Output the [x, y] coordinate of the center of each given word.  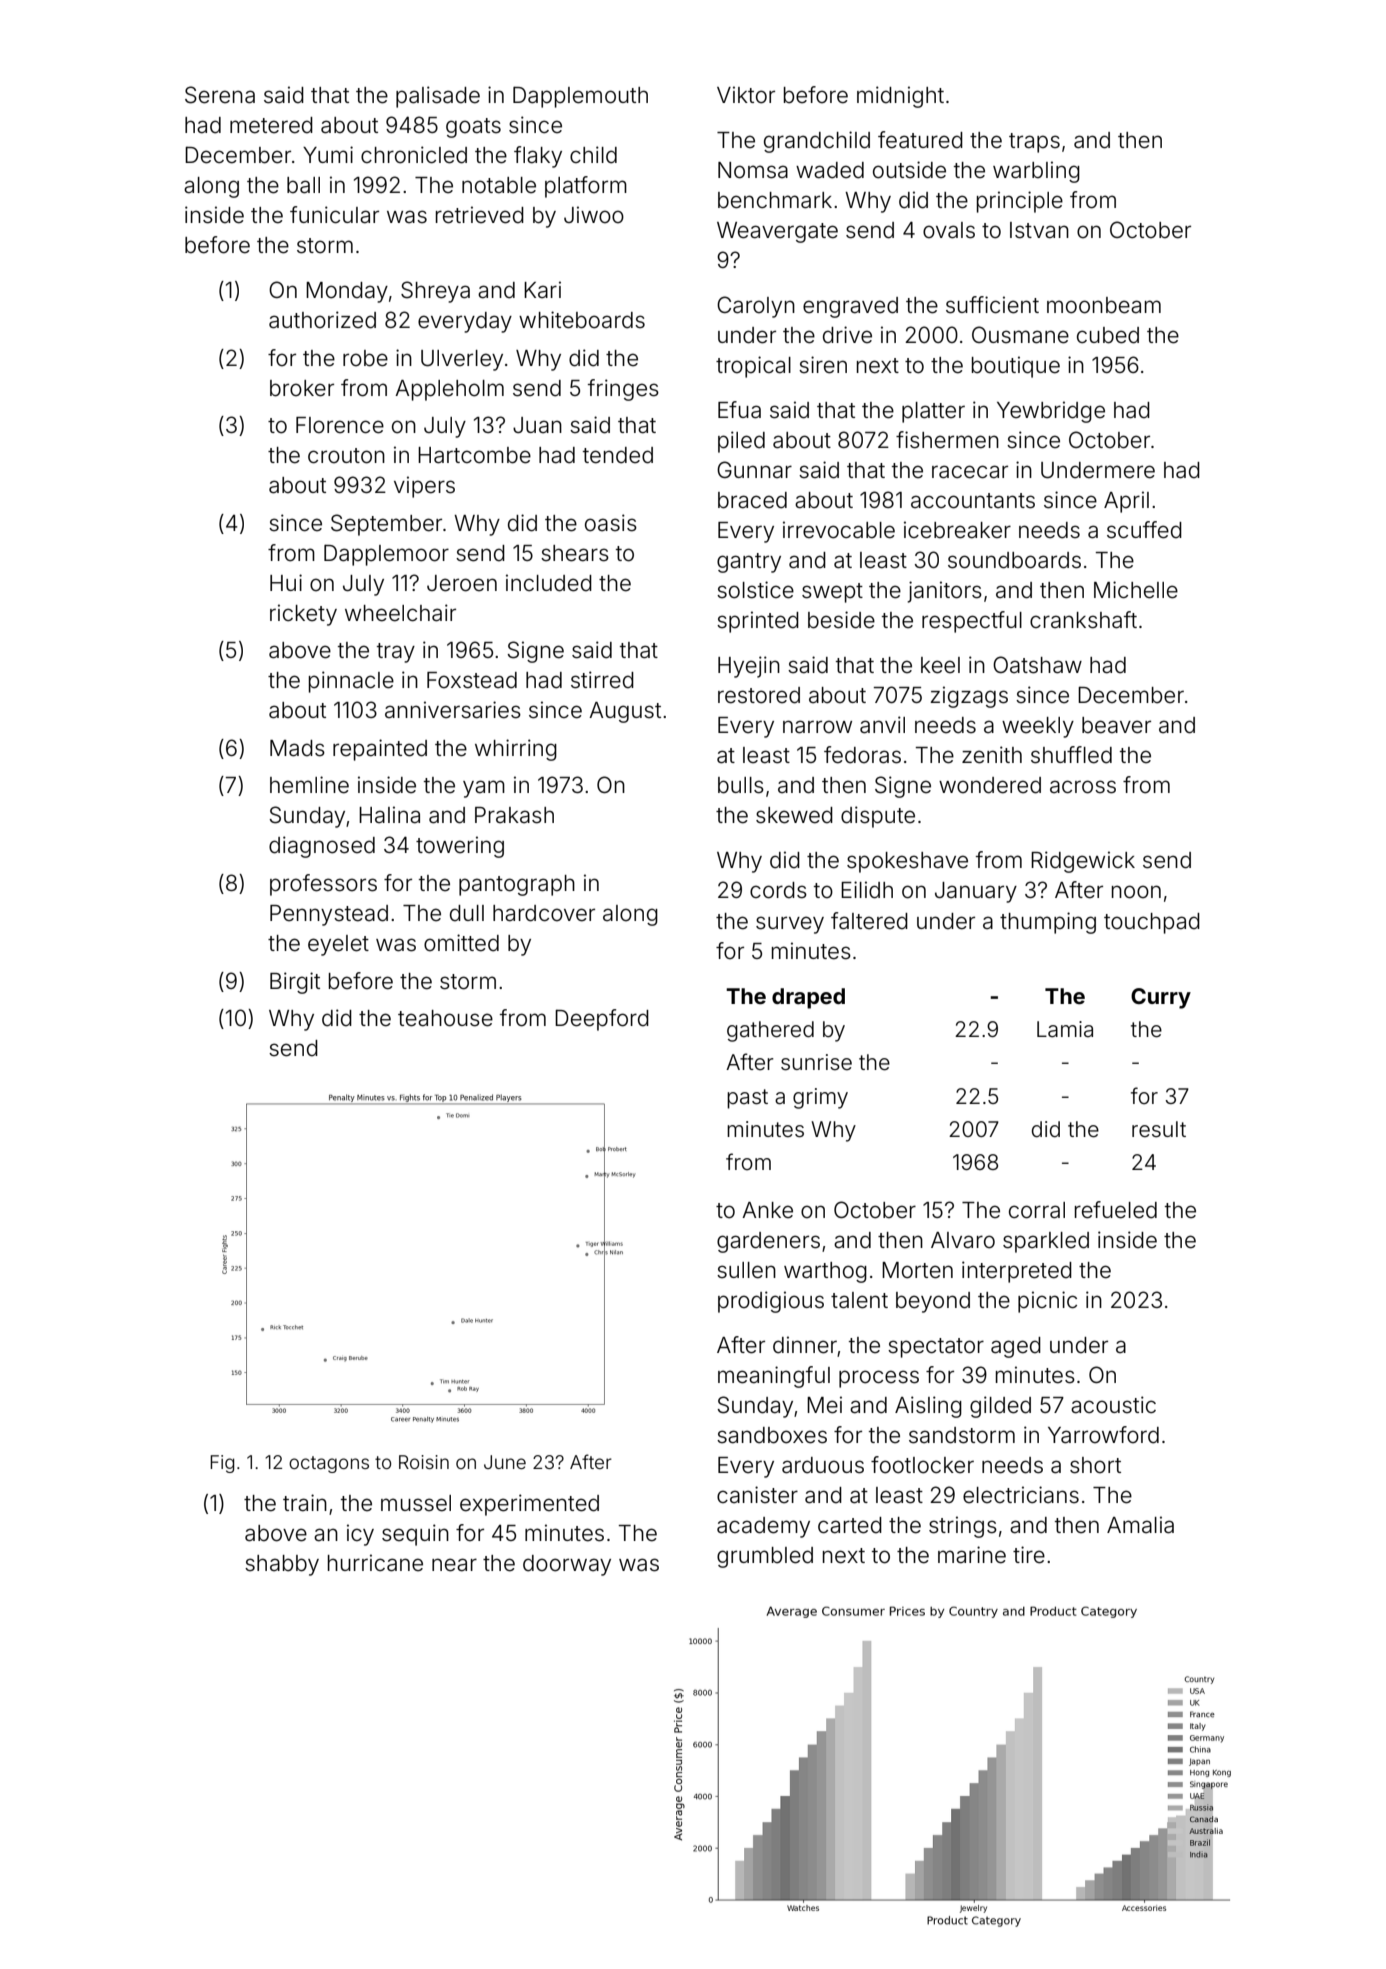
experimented [529, 1505]
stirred [602, 680]
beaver [1116, 725]
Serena [220, 95]
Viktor [746, 95]
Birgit [295, 983]
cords [778, 890]
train [305, 1503]
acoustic [1113, 1405]
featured [920, 140]
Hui [286, 582]
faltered [869, 921]
